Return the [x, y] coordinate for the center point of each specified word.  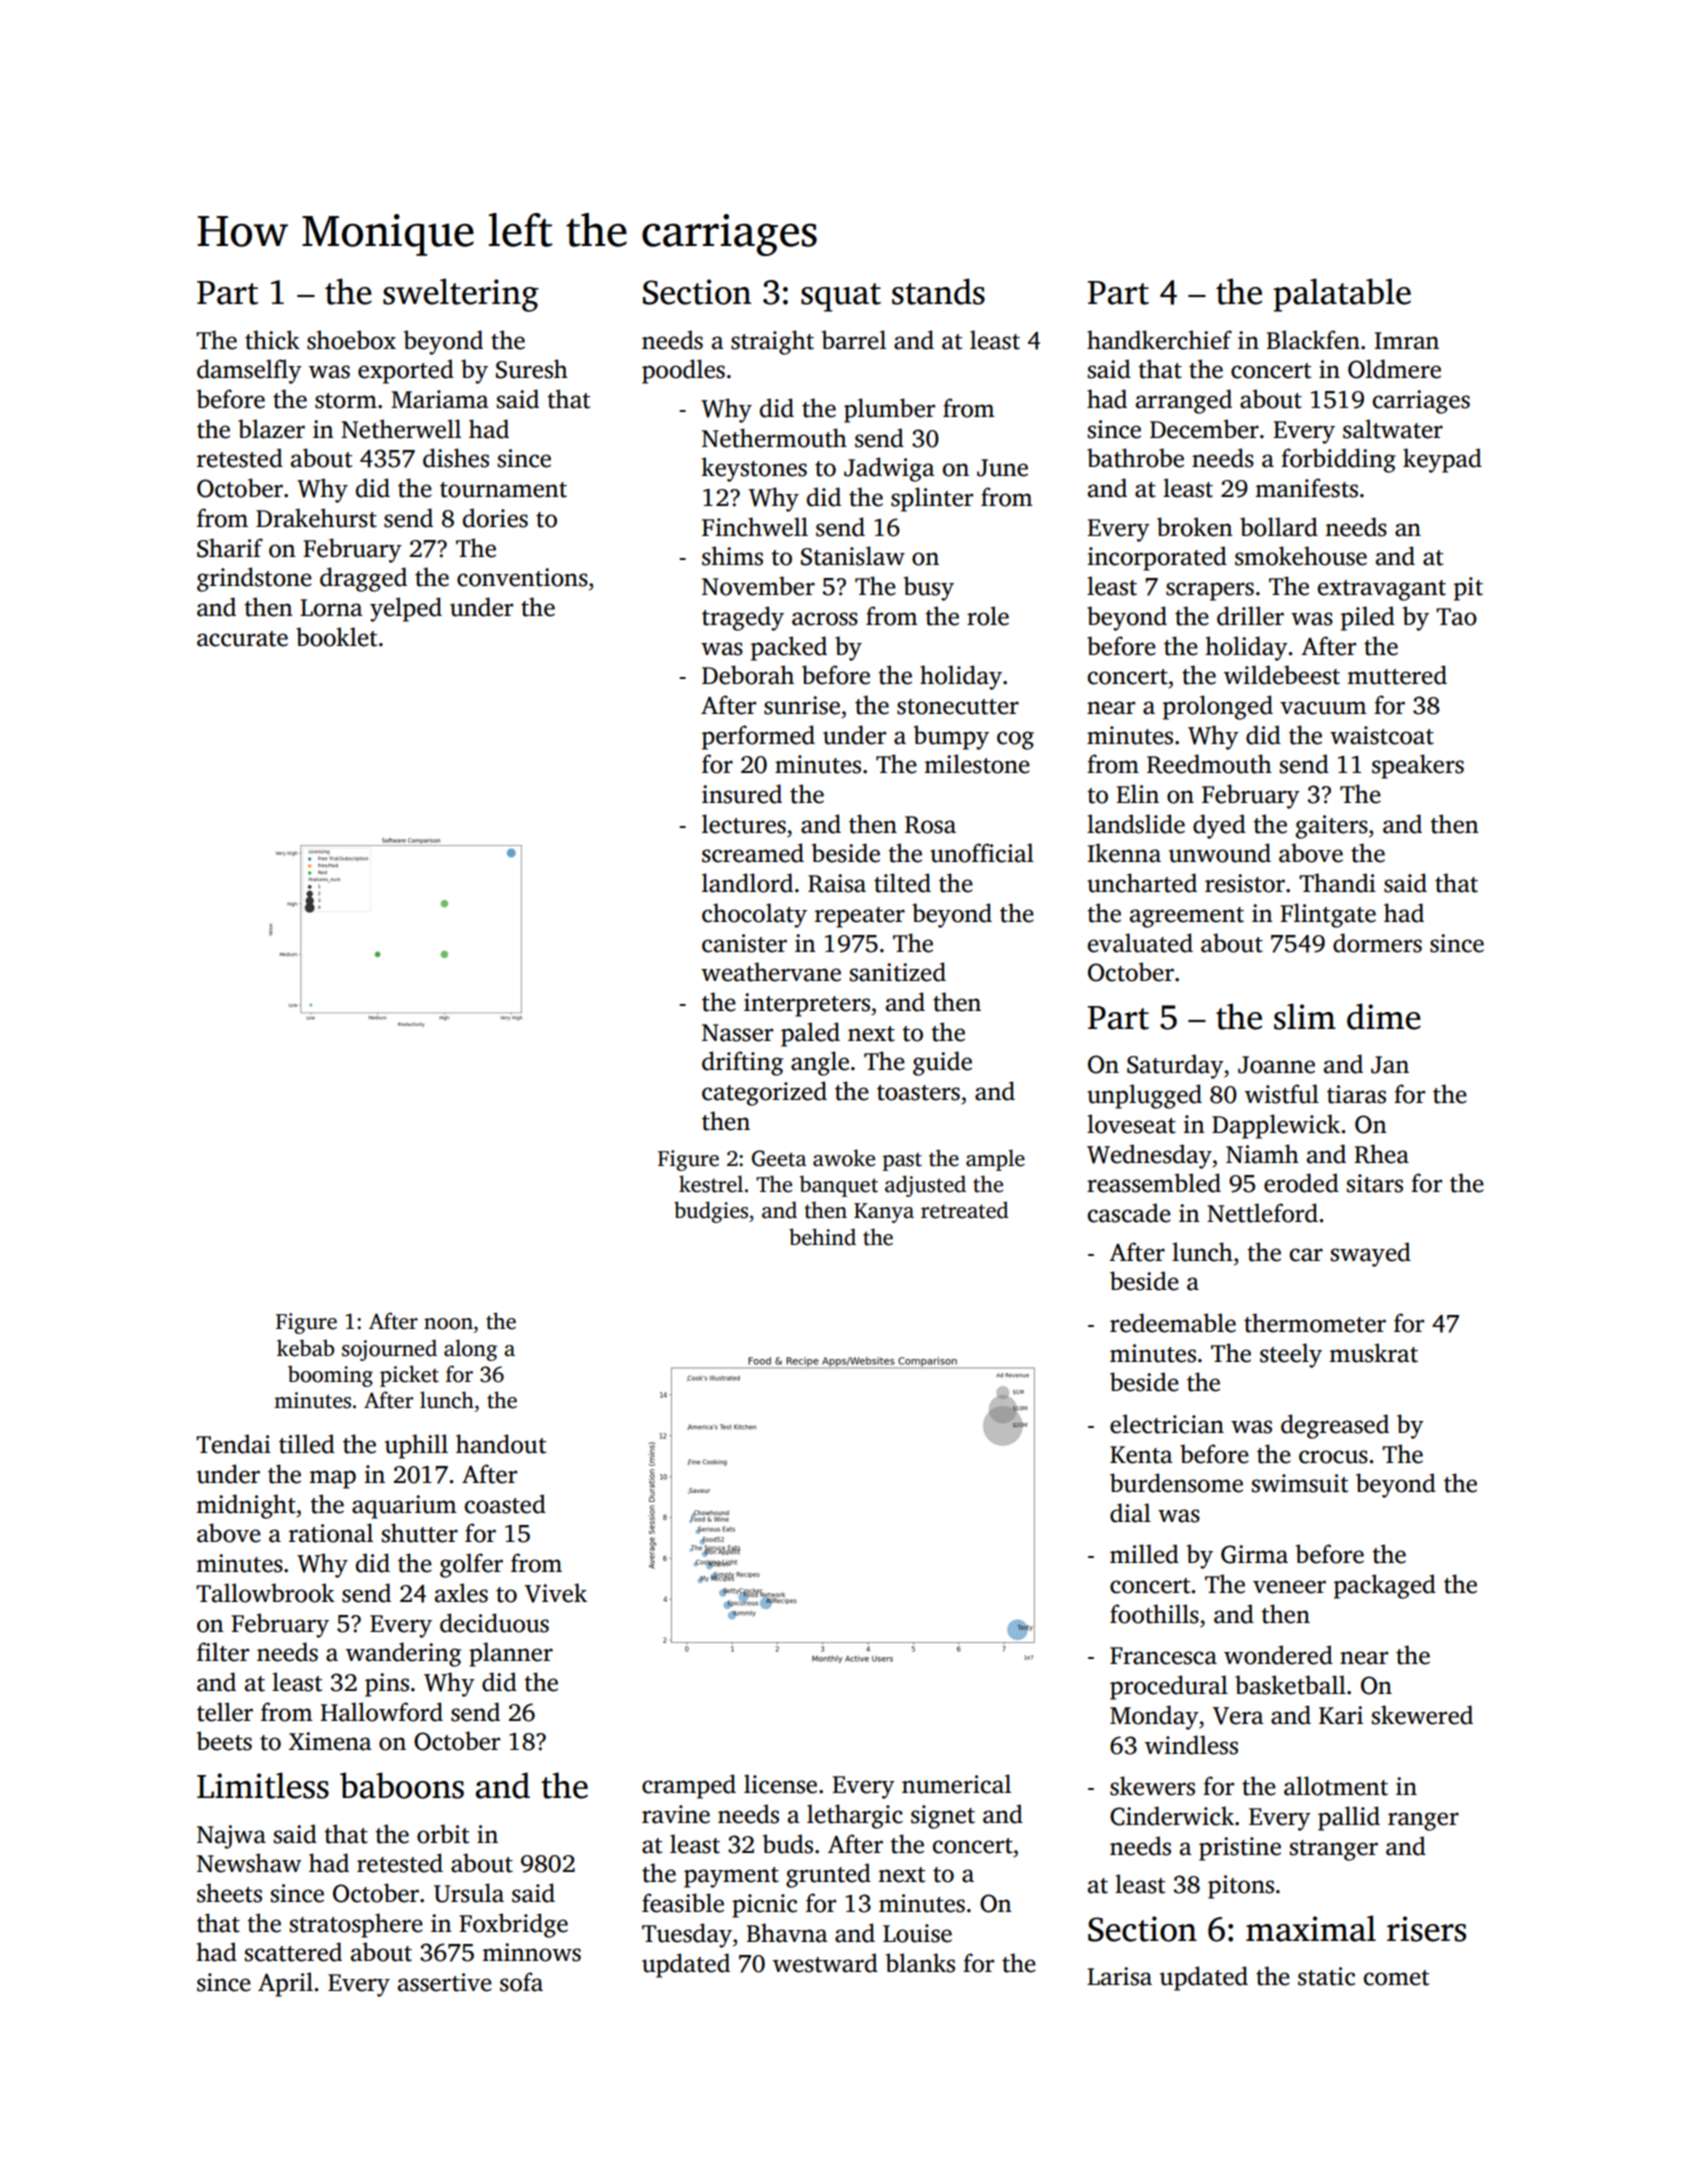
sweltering [461, 295]
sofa [521, 1982]
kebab [305, 1348]
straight [772, 342]
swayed [1371, 1254]
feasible [683, 1903]
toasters [918, 1093]
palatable [1342, 295]
